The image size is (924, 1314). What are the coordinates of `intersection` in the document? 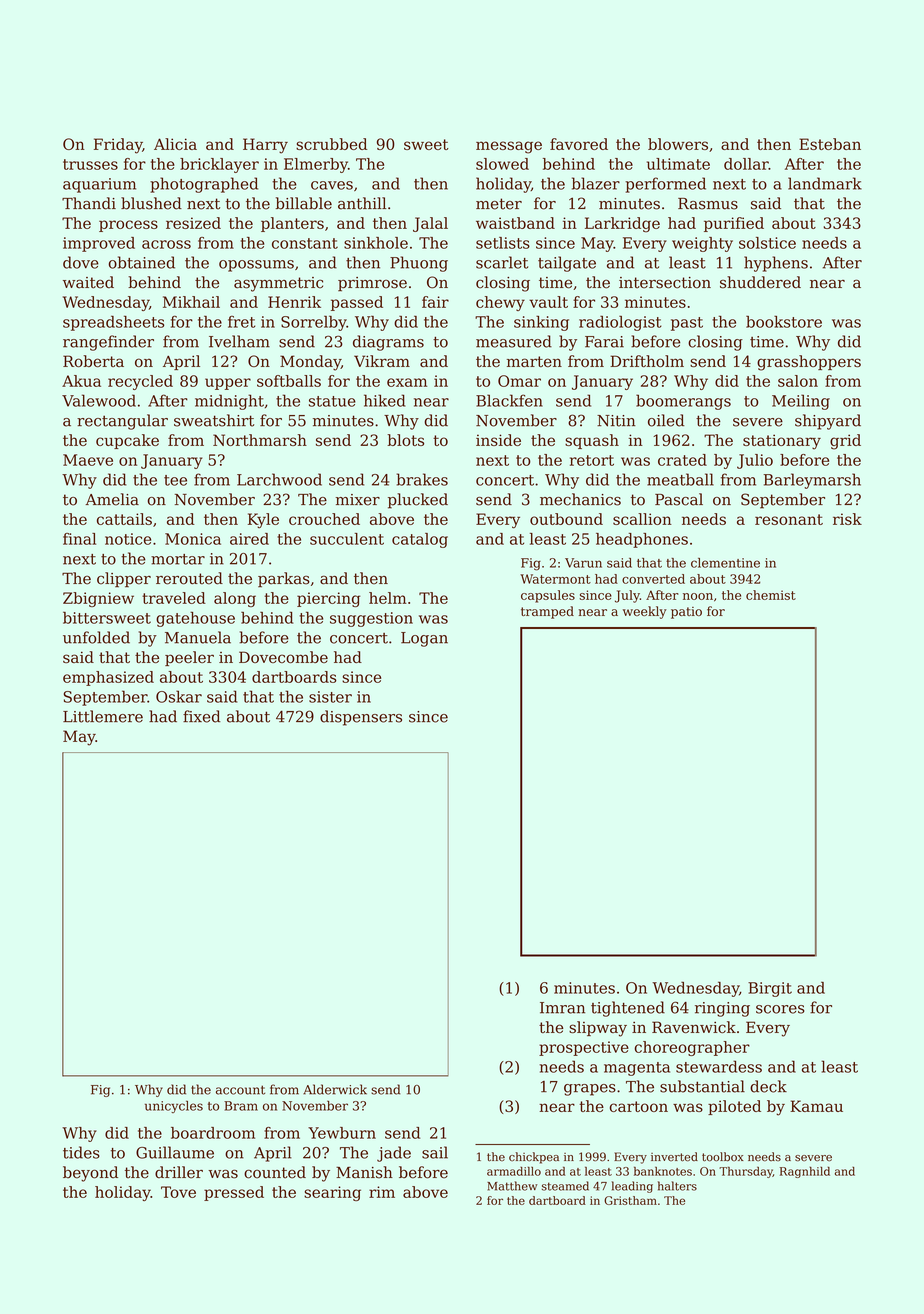 It's located at (665, 283).
